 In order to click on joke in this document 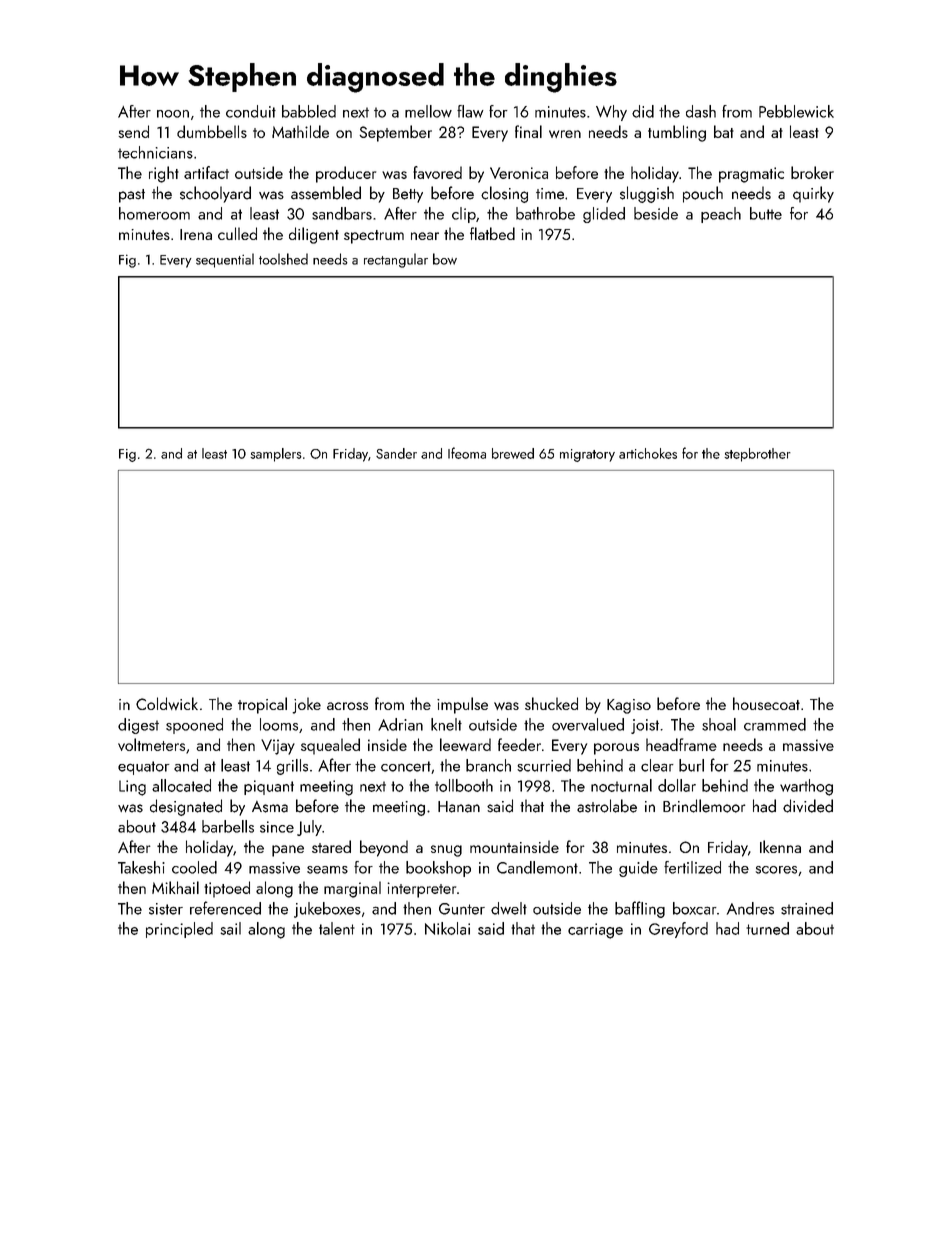, I will do `click(306, 705)`.
